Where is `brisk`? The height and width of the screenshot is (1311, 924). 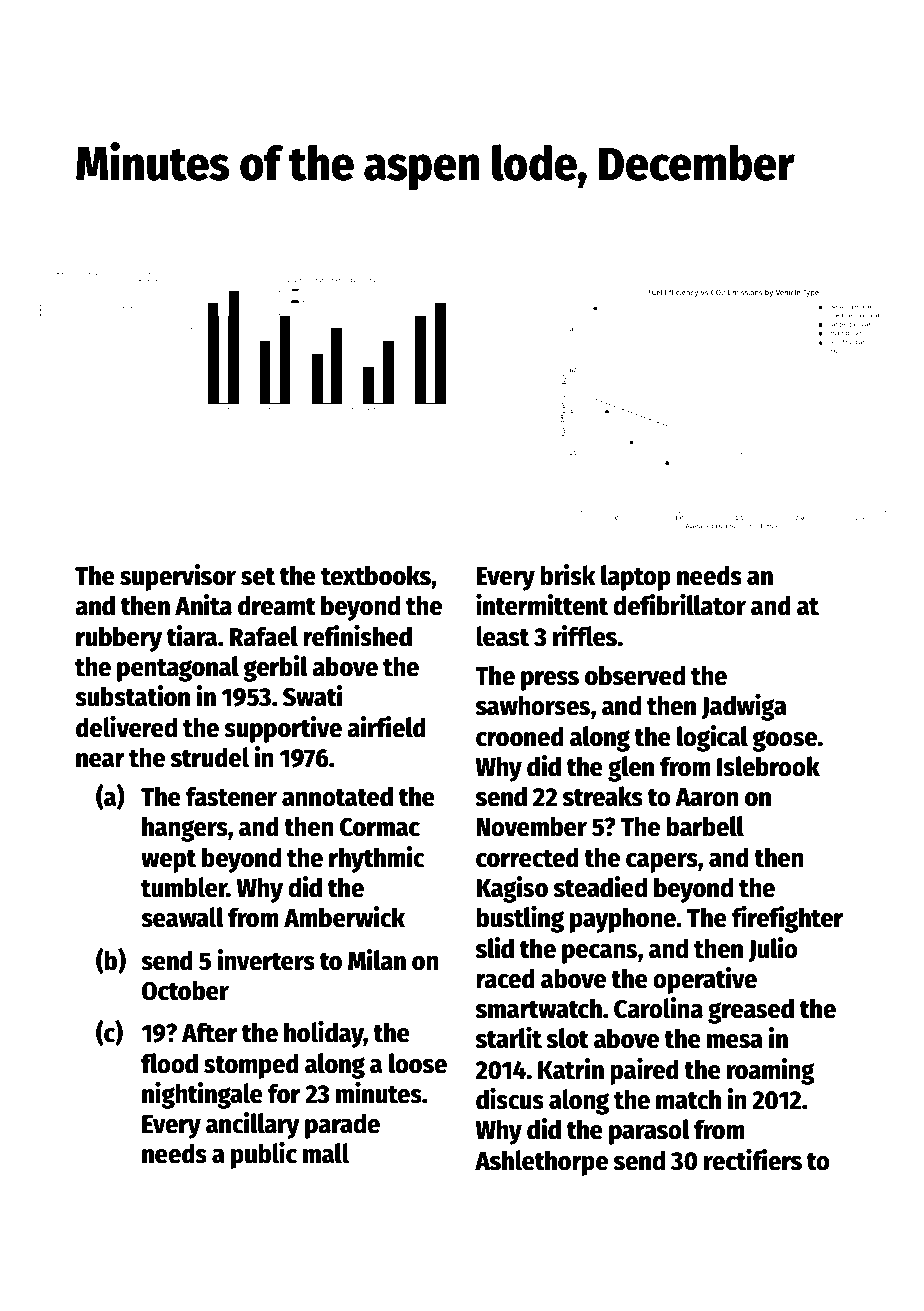 brisk is located at coordinates (568, 575).
